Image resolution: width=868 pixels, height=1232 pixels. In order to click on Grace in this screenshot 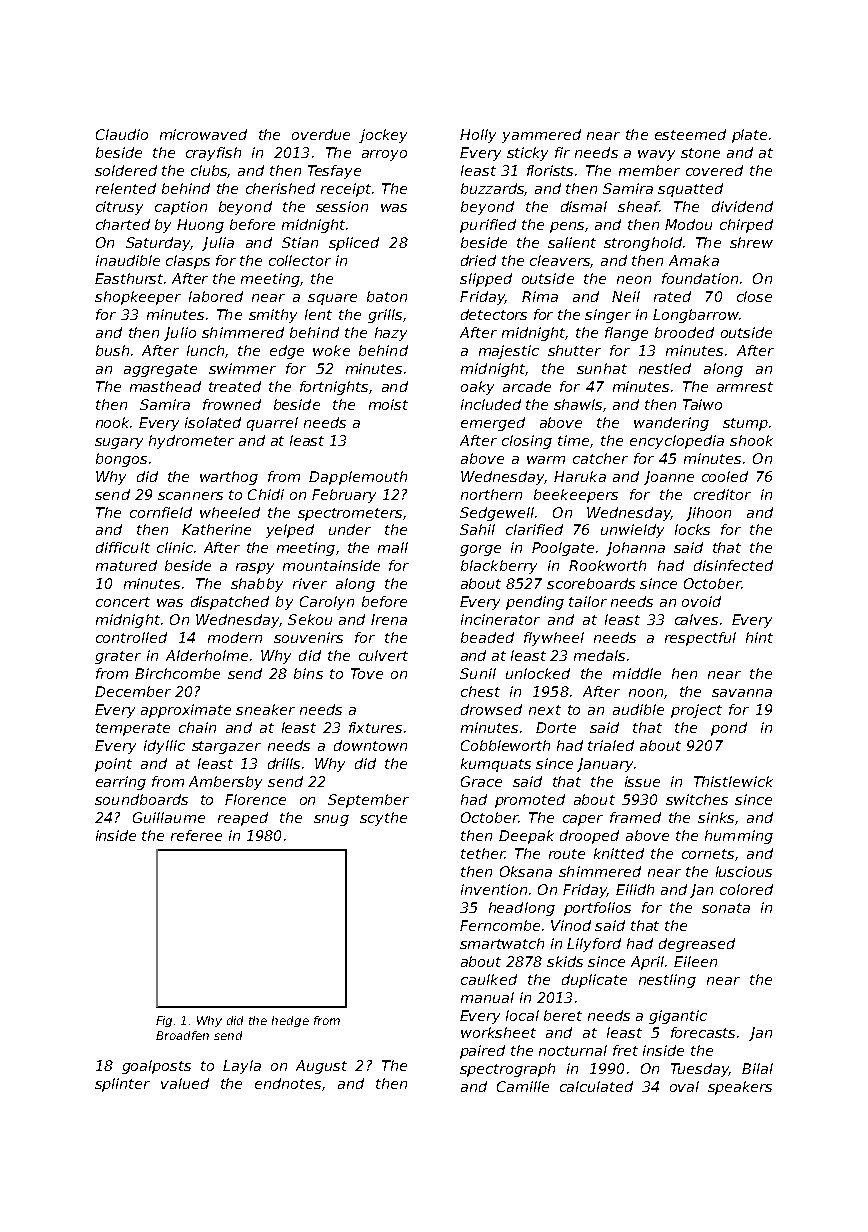, I will do `click(481, 781)`.
